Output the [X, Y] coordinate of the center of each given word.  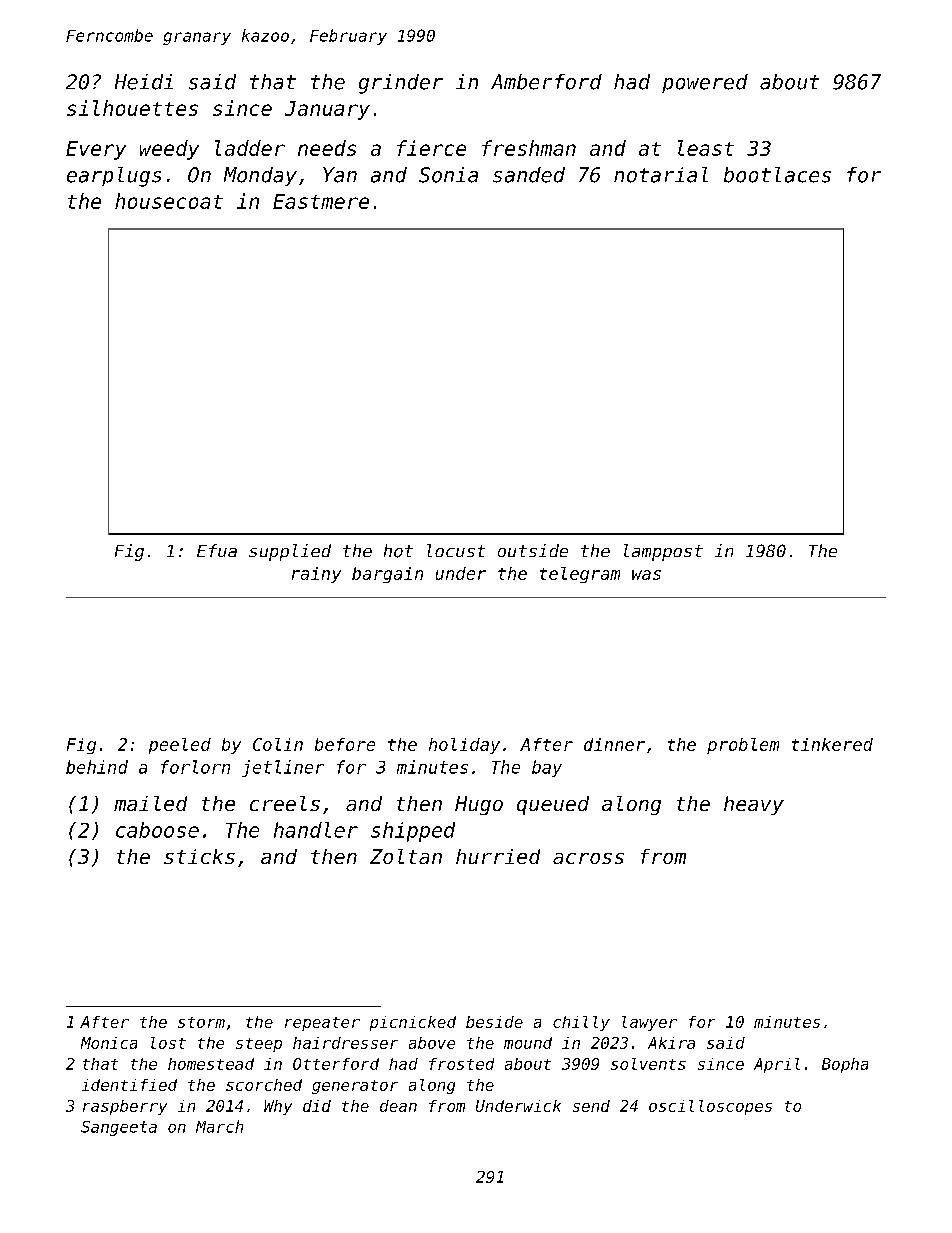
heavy [754, 805]
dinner [614, 744]
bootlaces [777, 175]
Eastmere [321, 201]
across [588, 858]
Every [96, 150]
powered [705, 83]
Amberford [546, 82]
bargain [387, 575]
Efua [217, 550]
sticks [199, 856]
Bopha [845, 1065]
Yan [340, 175]
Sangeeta [119, 1128]
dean [398, 1106]
